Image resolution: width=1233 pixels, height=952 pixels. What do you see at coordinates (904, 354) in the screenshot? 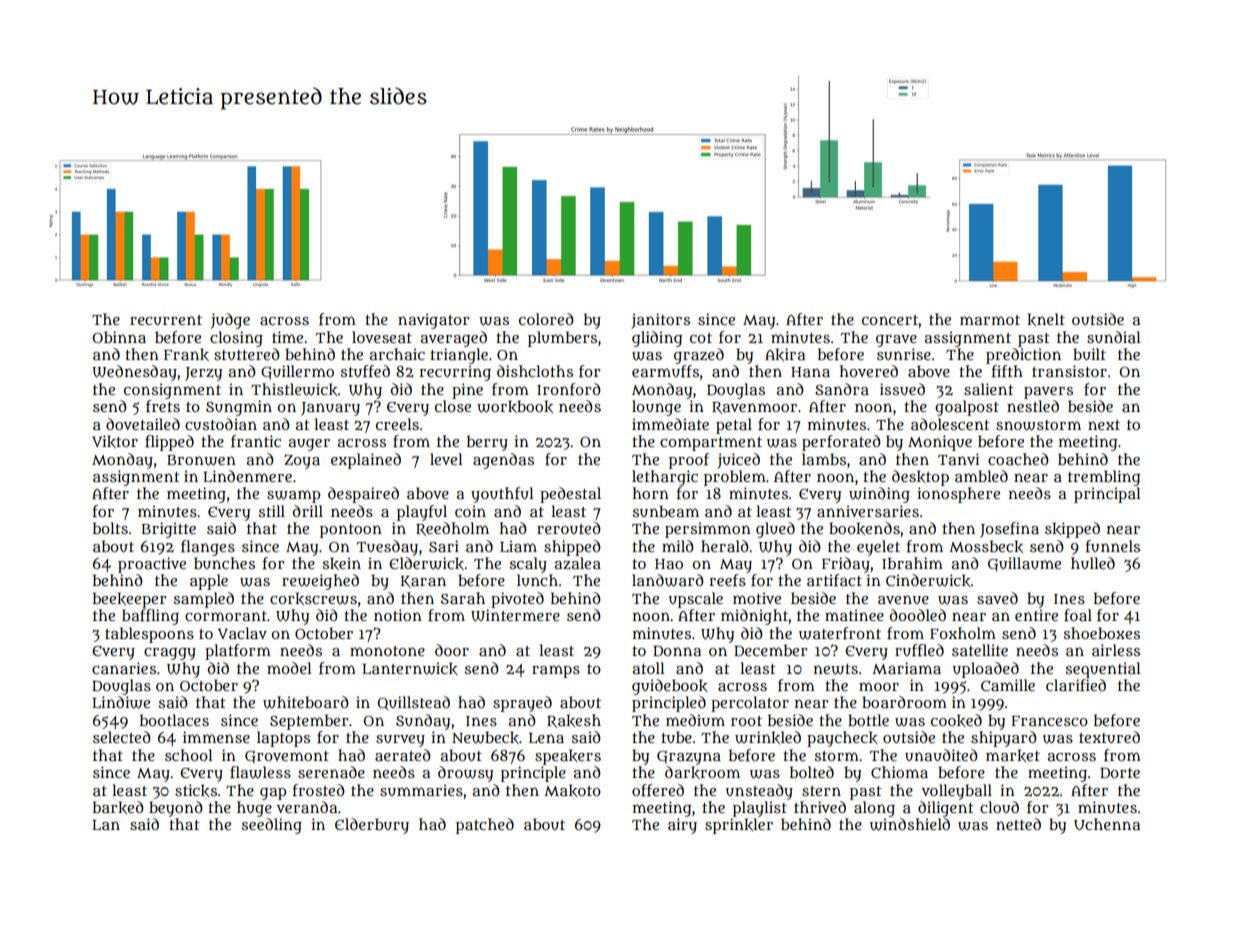
I see `sunrise` at bounding box center [904, 354].
